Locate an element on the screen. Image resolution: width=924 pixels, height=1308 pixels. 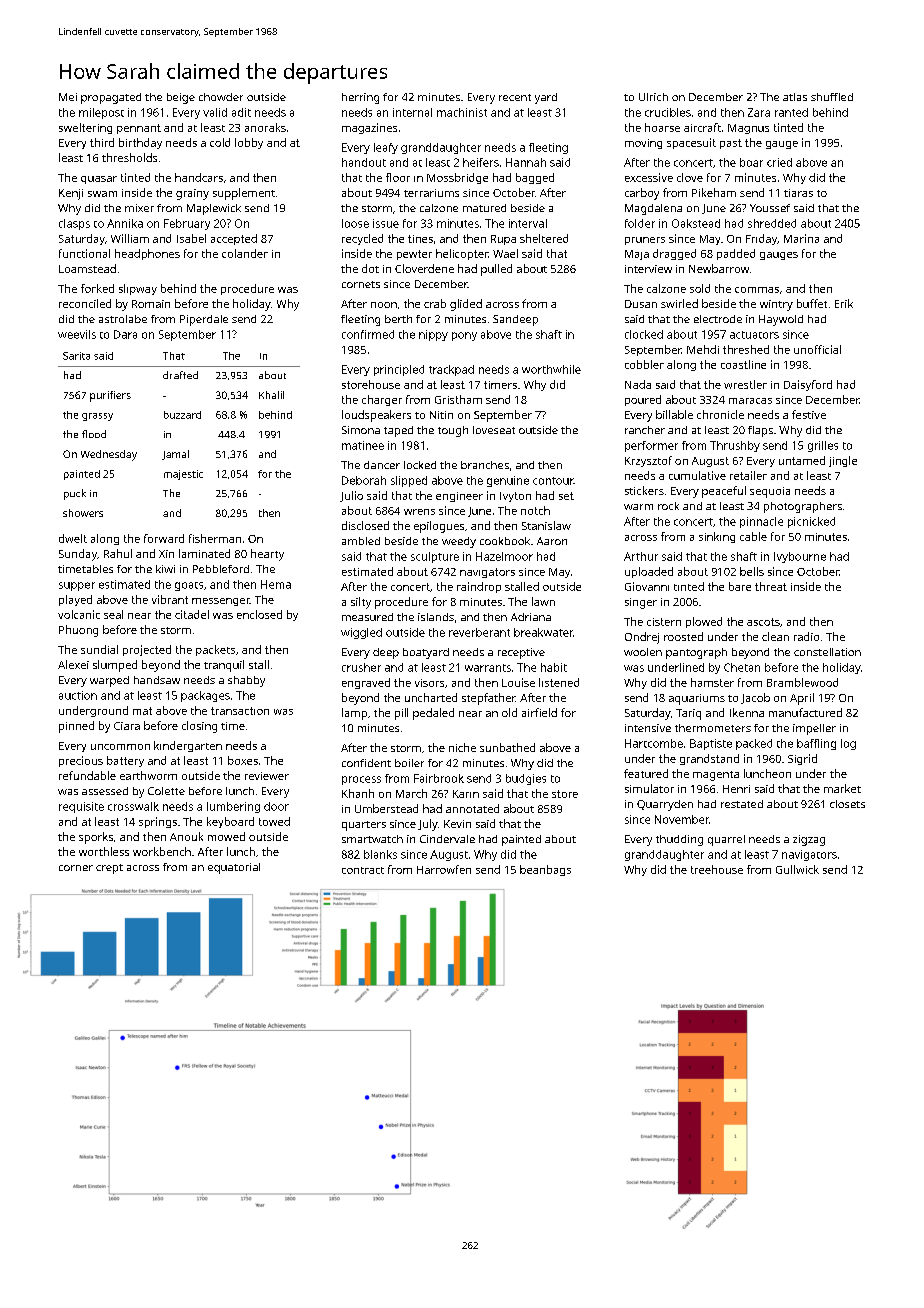
drafted is located at coordinates (180, 375).
